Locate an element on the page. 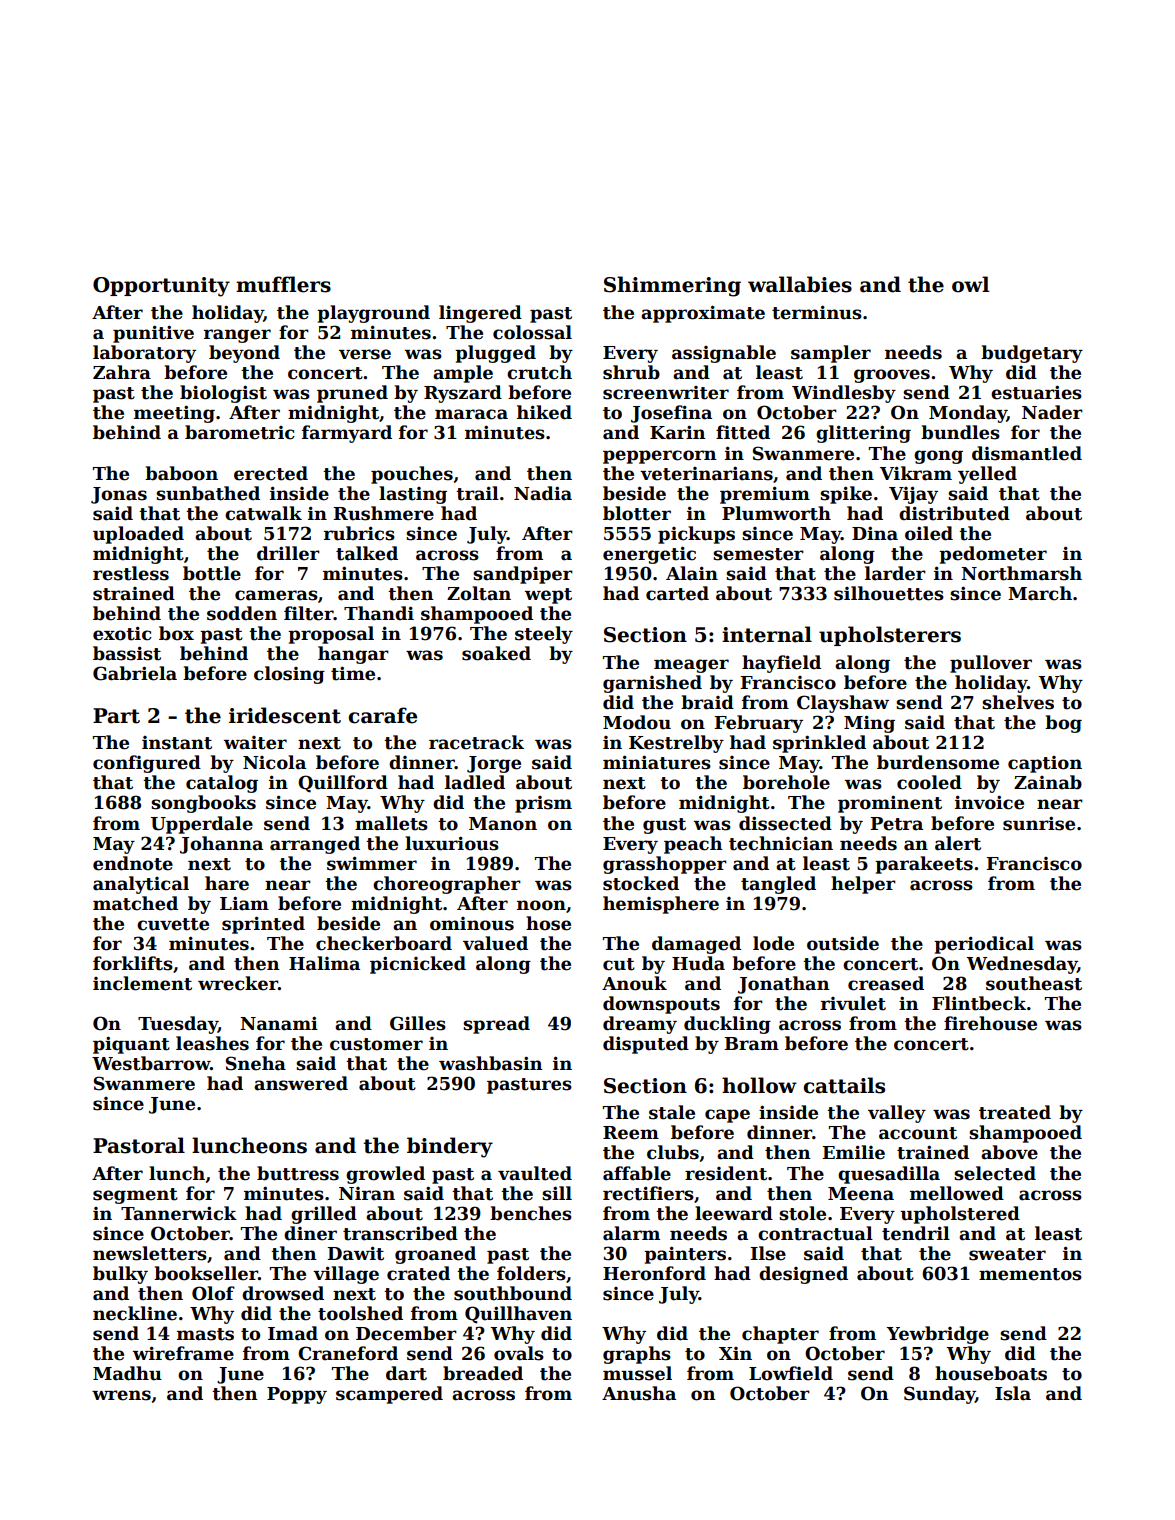 Image resolution: width=1175 pixels, height=1520 pixels. Jonas is located at coordinates (119, 495).
